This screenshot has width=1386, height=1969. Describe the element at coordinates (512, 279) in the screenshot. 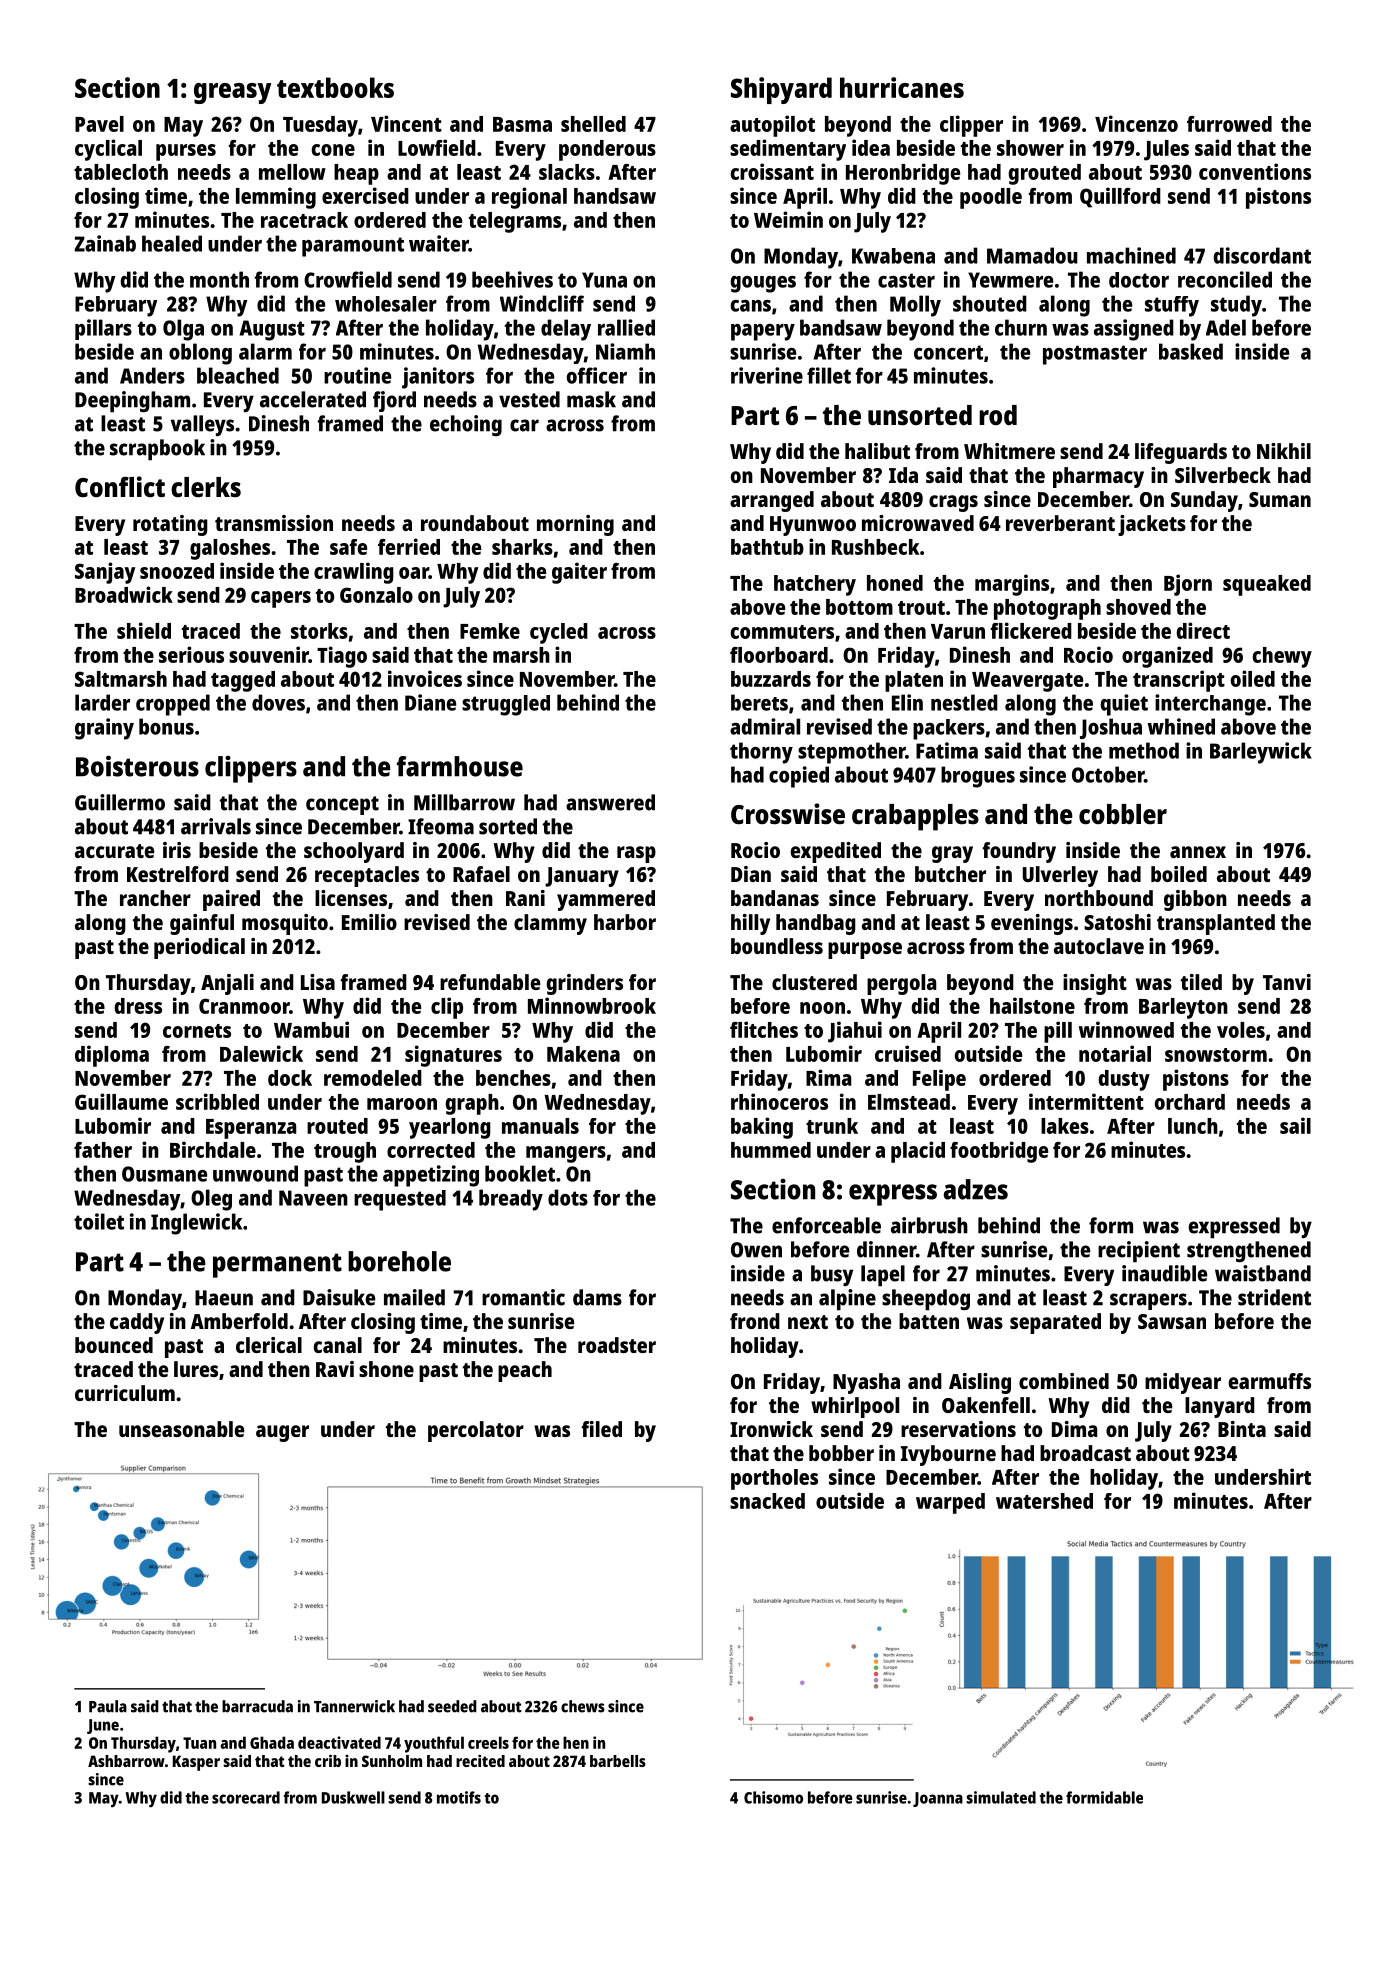

I see `beehives` at that location.
